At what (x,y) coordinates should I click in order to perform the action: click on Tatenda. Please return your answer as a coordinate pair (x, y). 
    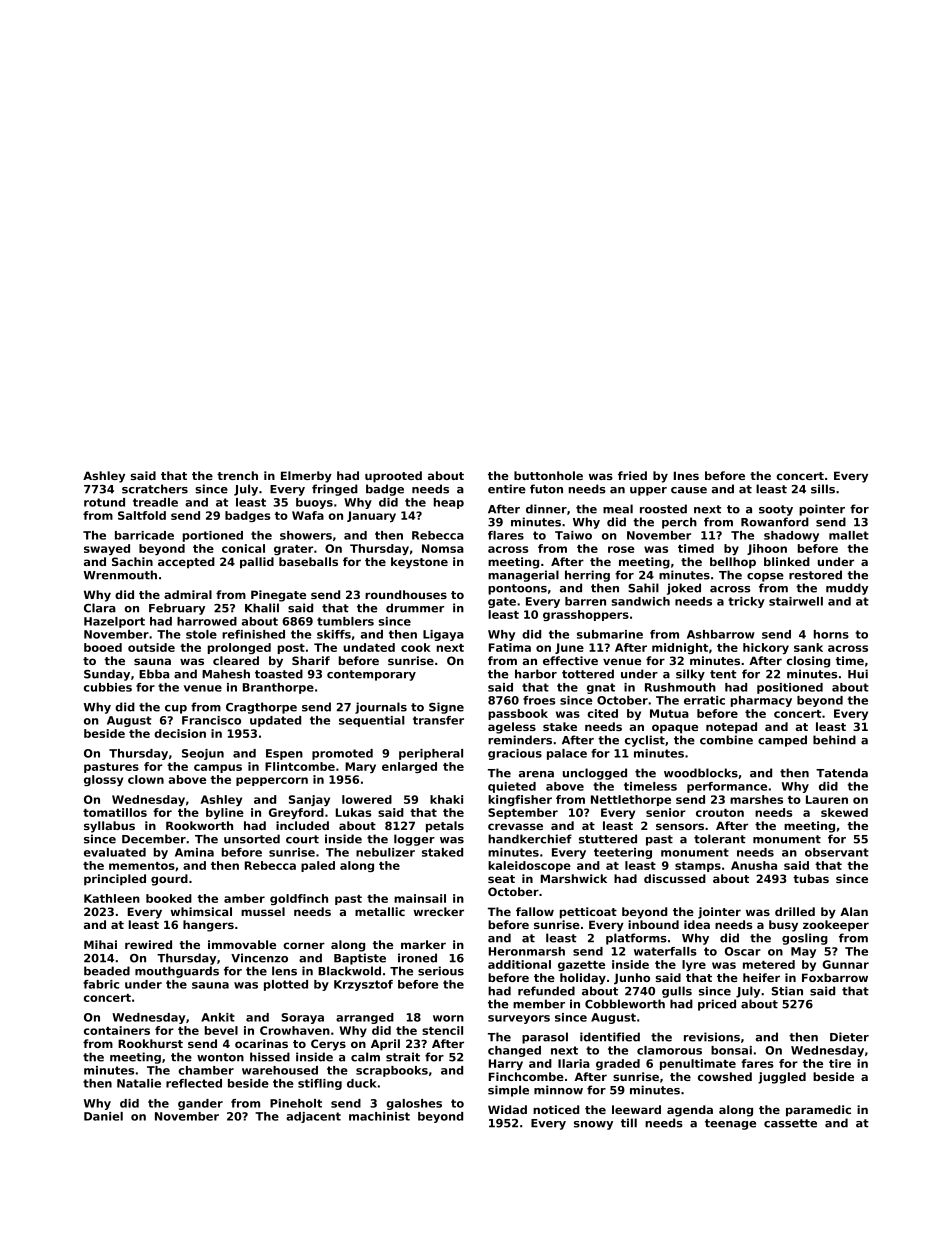
    Looking at the image, I should click on (842, 773).
